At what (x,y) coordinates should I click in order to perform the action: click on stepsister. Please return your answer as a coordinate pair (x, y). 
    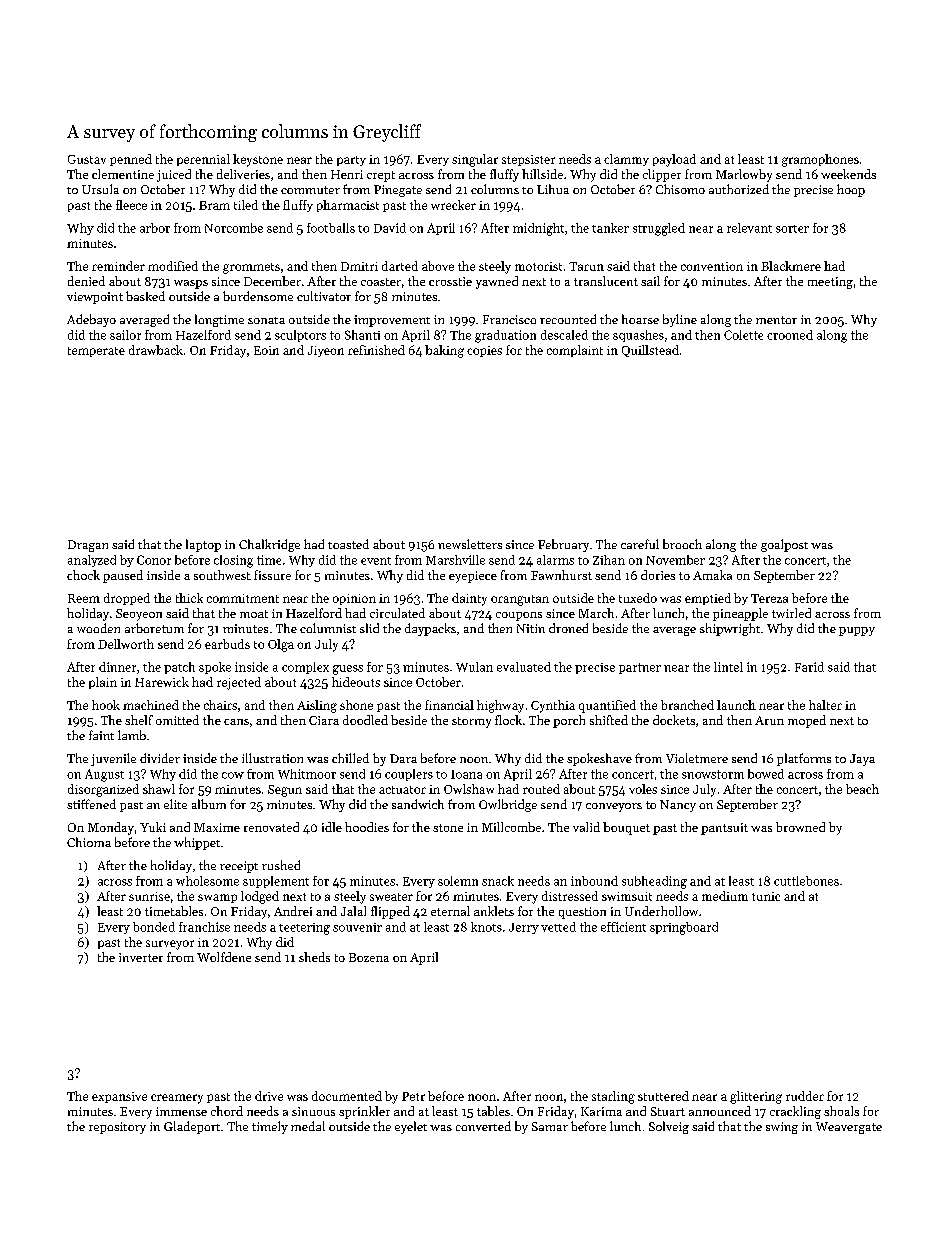
    Looking at the image, I should click on (528, 160).
